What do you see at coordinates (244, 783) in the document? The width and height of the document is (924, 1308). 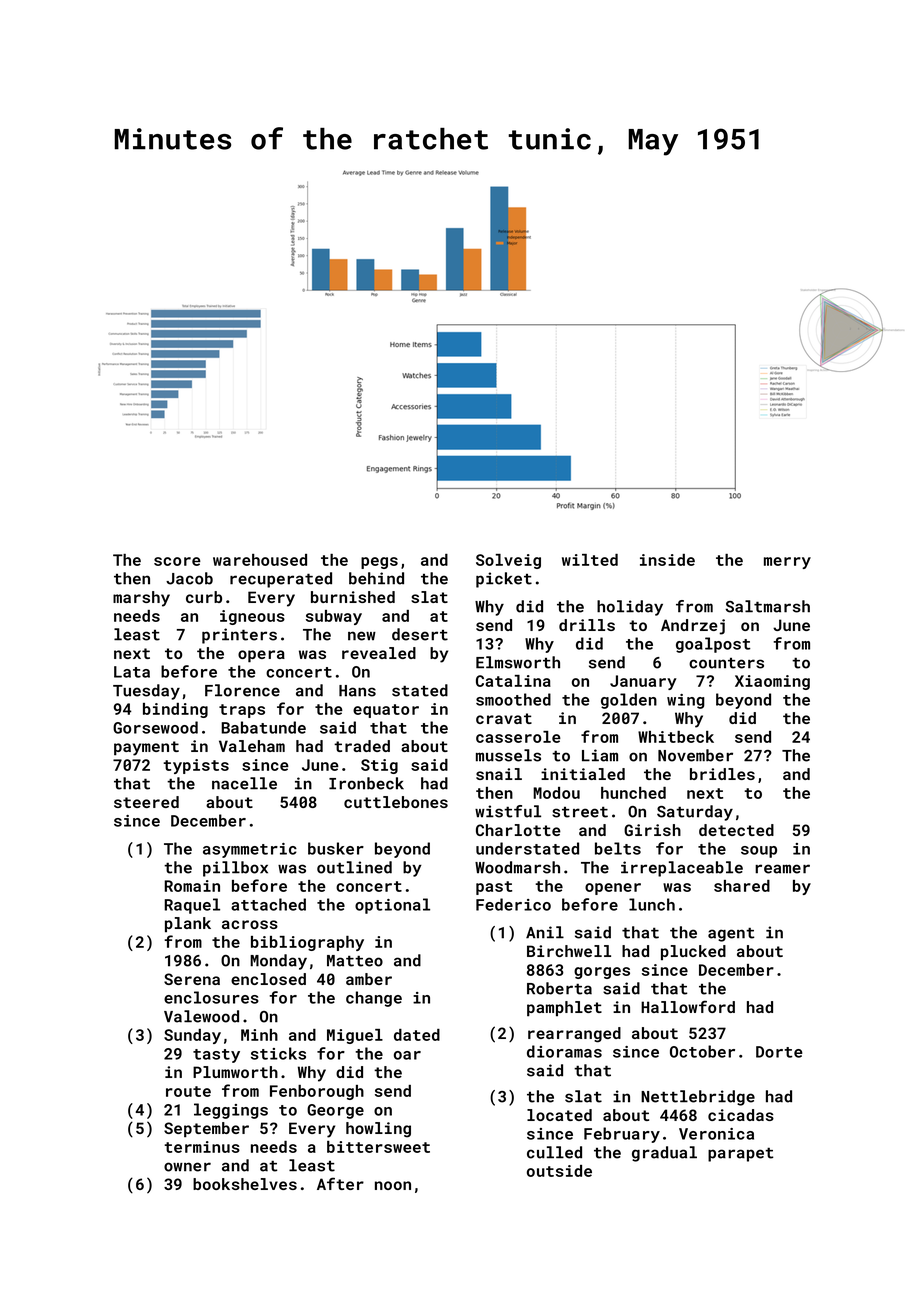 I see `nacelle` at bounding box center [244, 783].
